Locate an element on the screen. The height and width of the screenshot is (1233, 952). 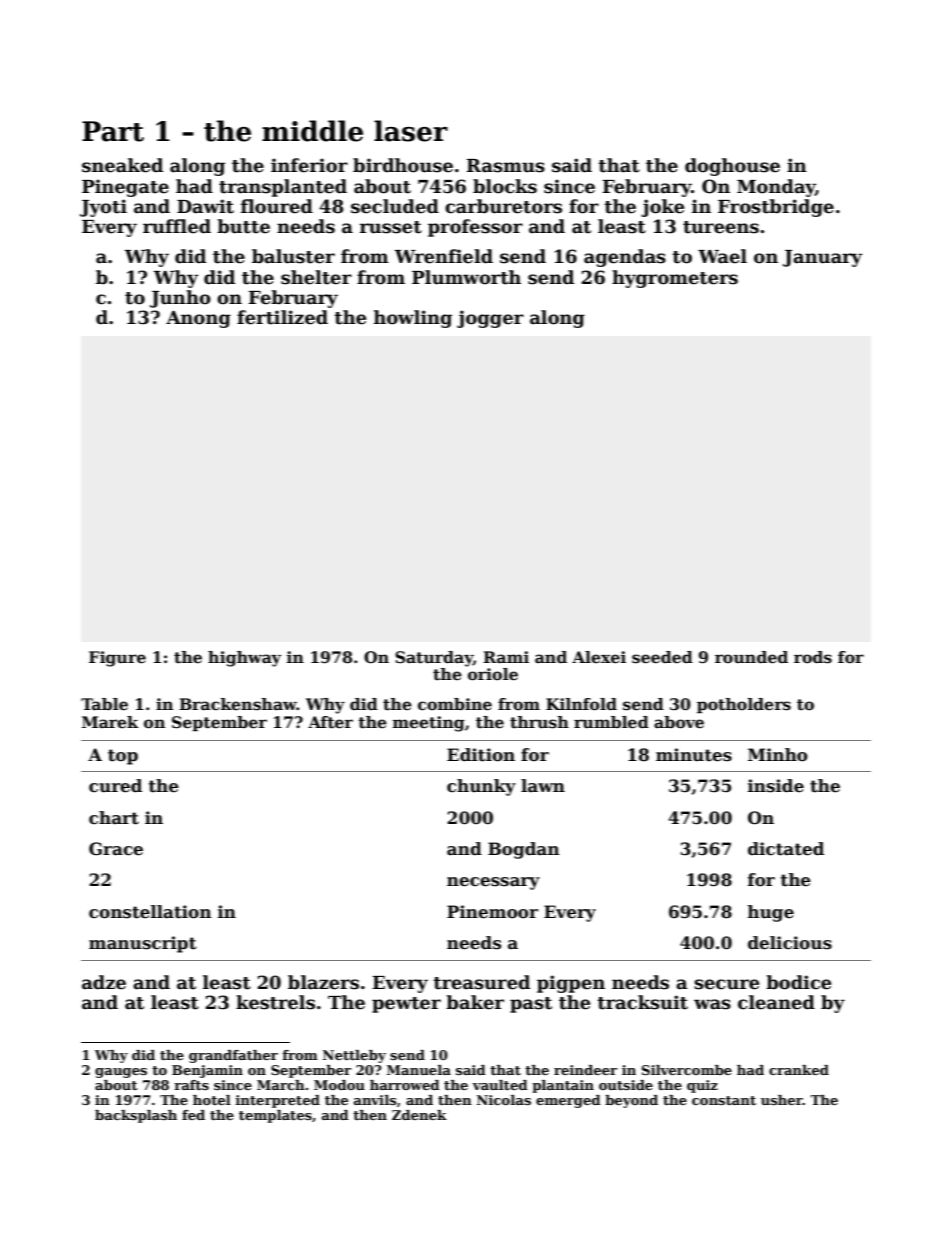
lawn is located at coordinates (543, 786).
